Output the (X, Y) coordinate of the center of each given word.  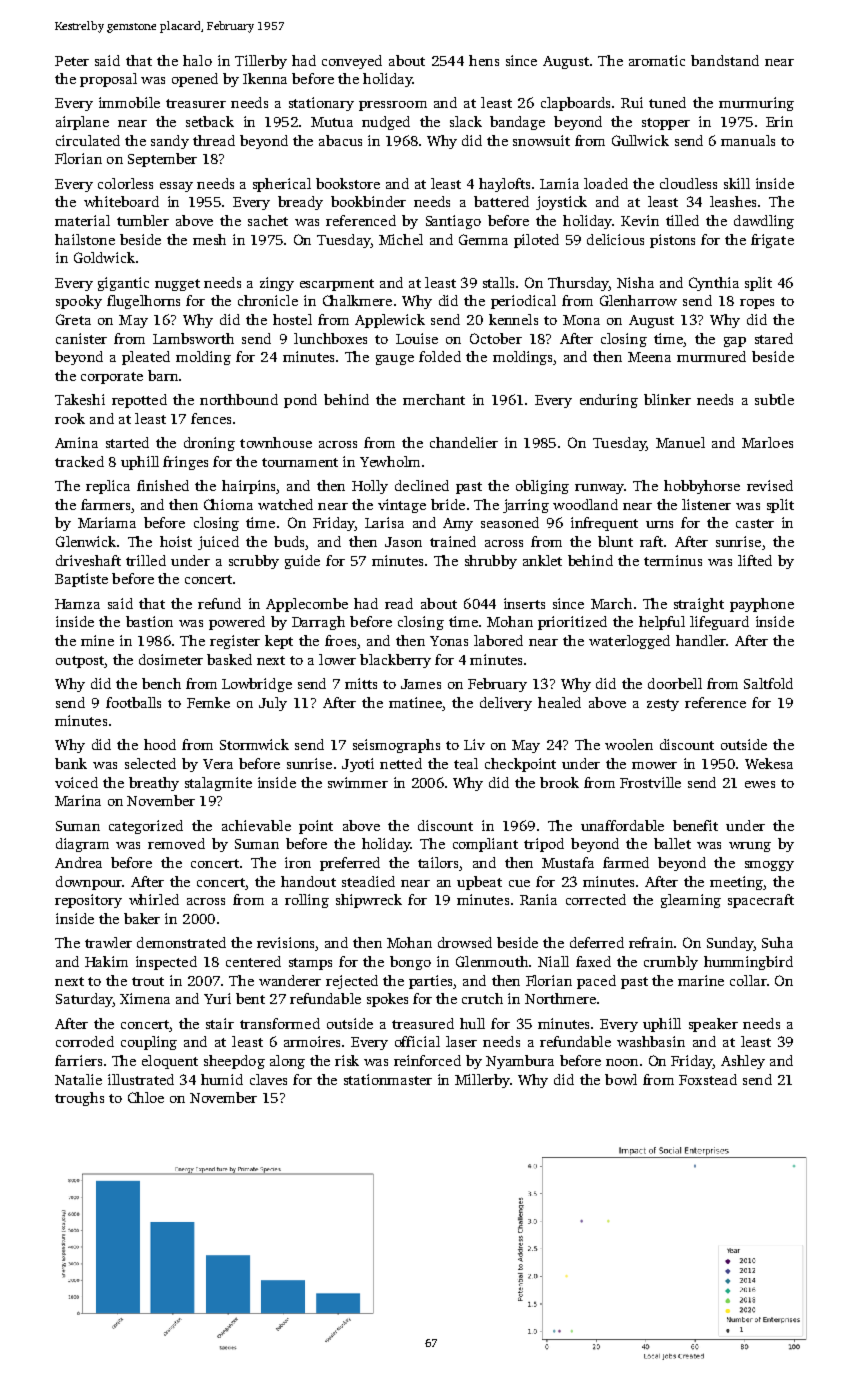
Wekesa (769, 763)
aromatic (657, 60)
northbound (239, 399)
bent (250, 998)
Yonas (449, 641)
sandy (170, 142)
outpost (80, 662)
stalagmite (218, 784)
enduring (609, 401)
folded (440, 356)
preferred (350, 864)
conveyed (352, 62)
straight (699, 605)
